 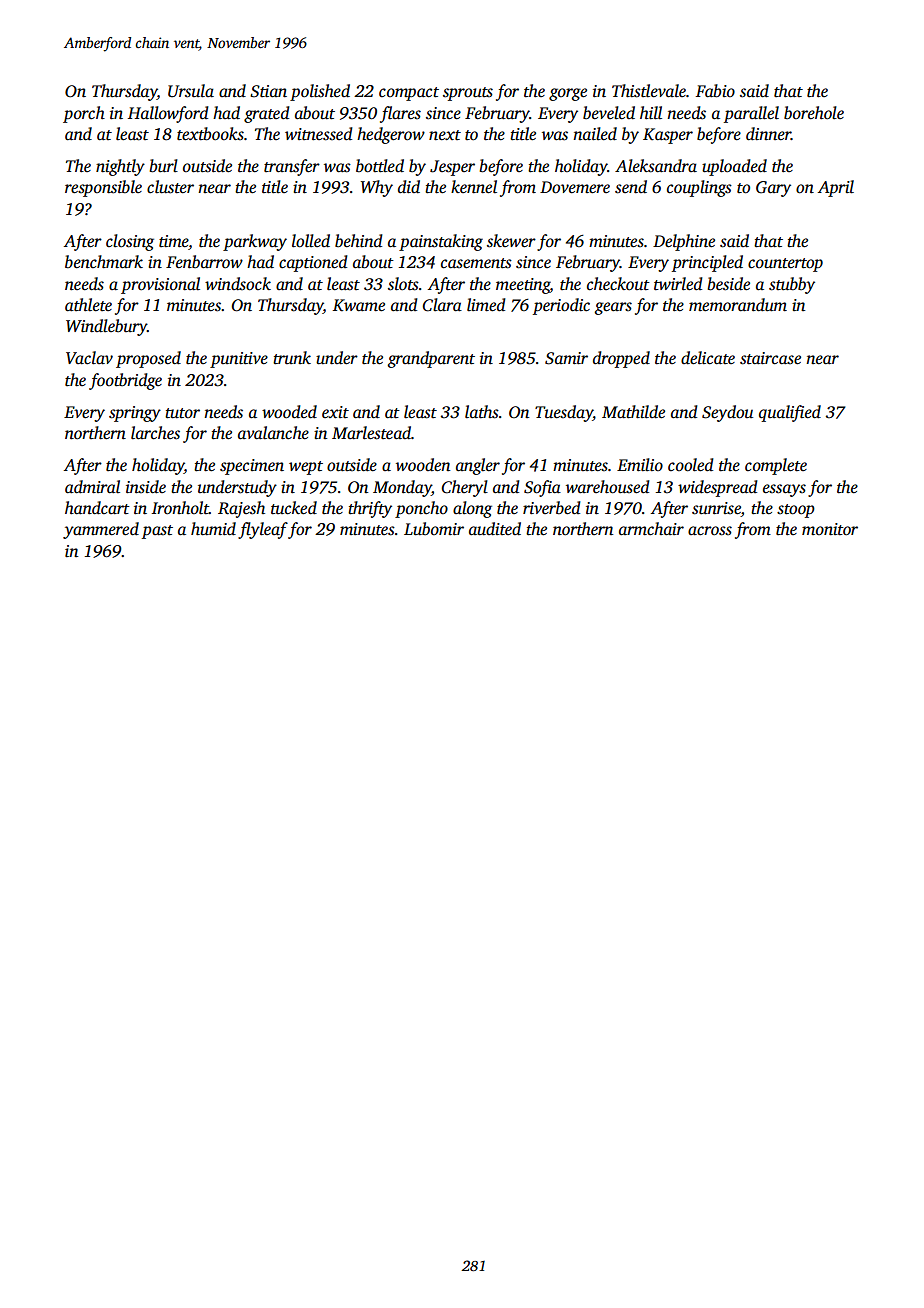 What do you see at coordinates (715, 91) in the document?
I see `Fabio` at bounding box center [715, 91].
